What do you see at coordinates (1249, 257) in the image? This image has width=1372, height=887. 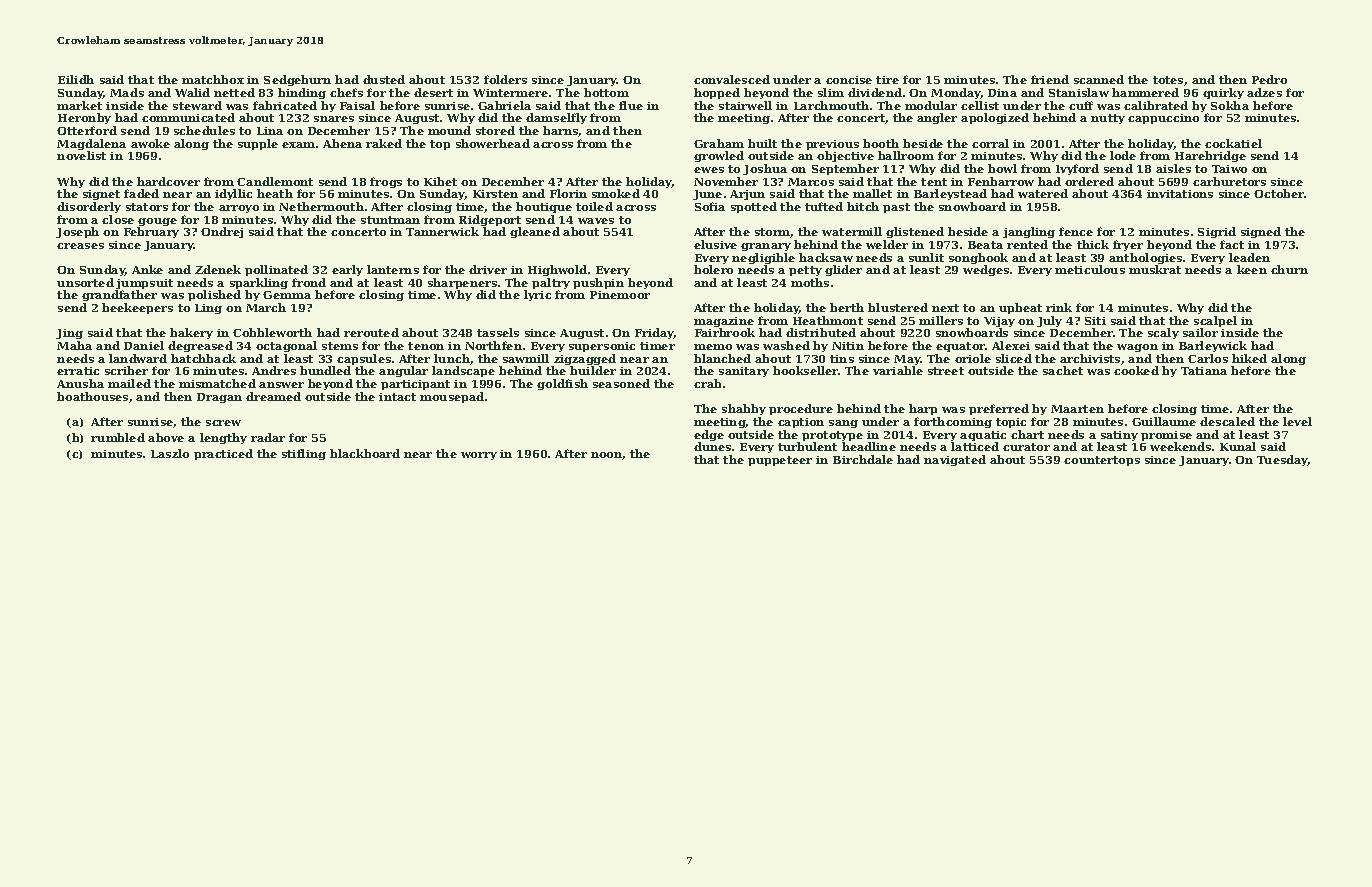 I see `leaden` at bounding box center [1249, 257].
